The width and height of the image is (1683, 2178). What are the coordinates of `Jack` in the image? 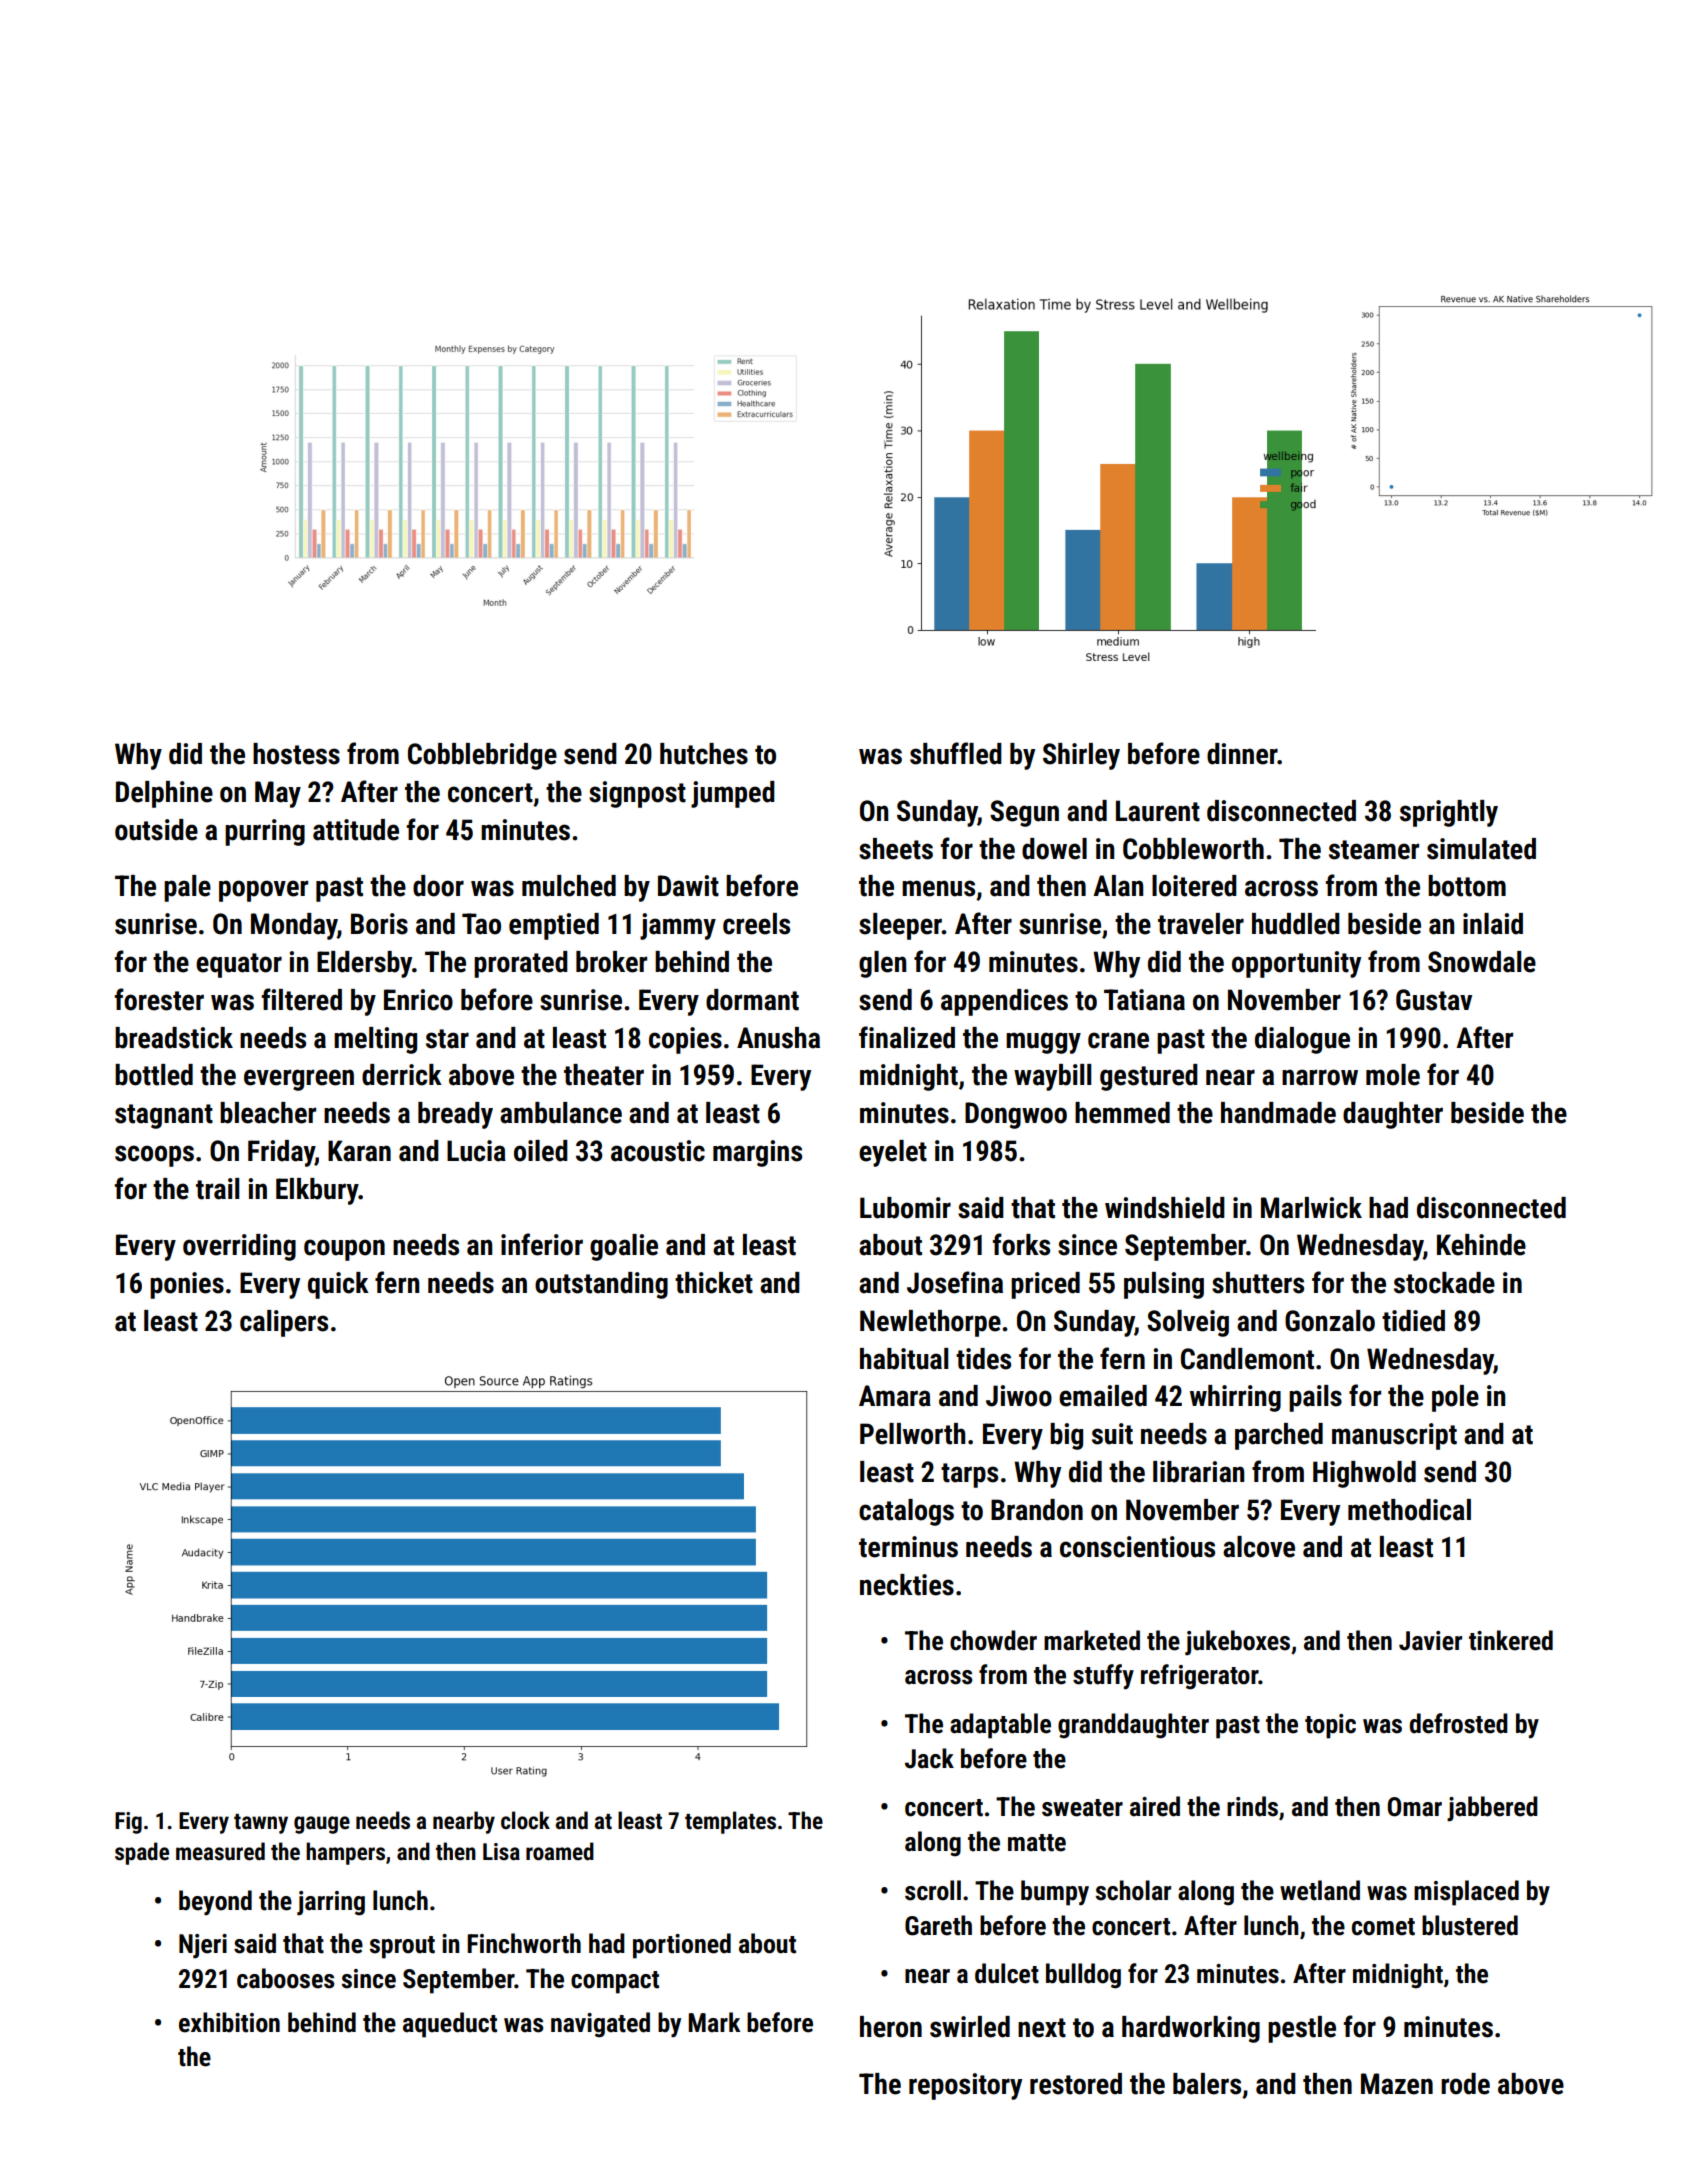 It's located at (929, 1758).
